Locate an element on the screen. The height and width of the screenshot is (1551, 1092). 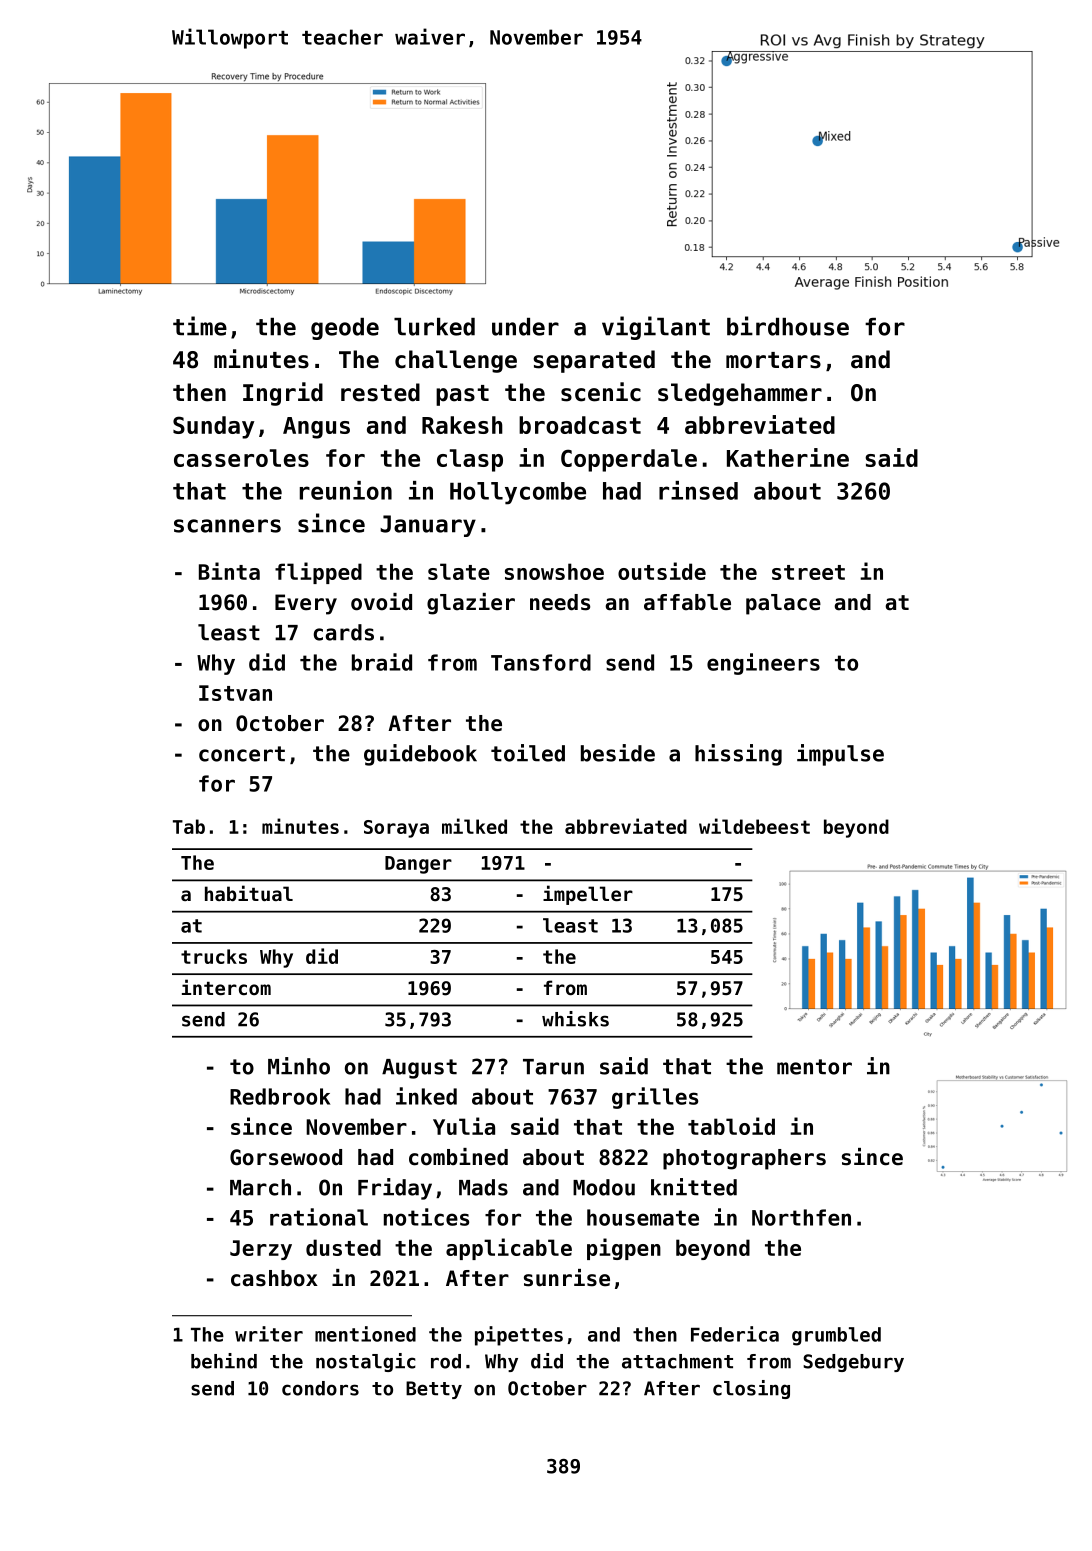
wildebeest is located at coordinates (754, 826).
